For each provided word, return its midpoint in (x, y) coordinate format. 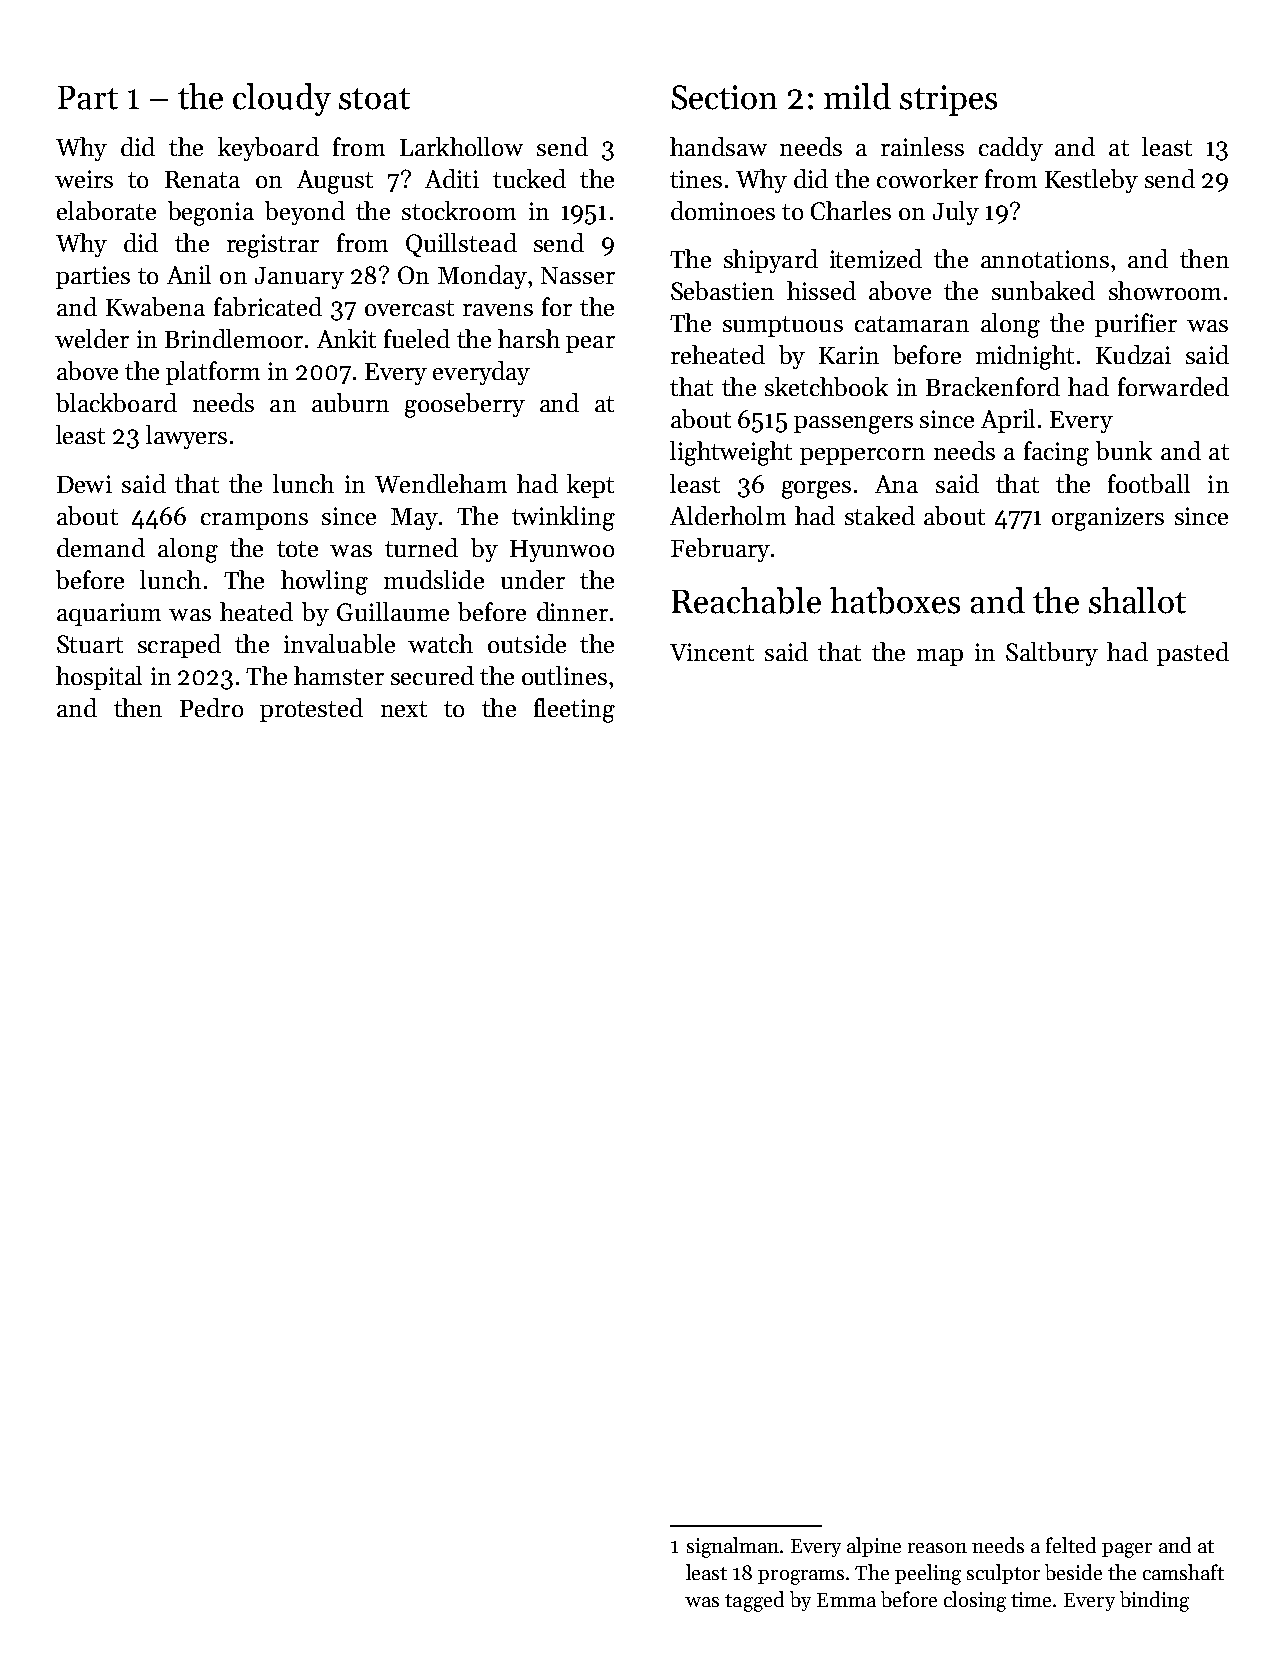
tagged (754, 1601)
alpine (874, 1547)
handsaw (718, 146)
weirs (84, 179)
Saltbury (1052, 654)
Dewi (84, 484)
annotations (1045, 259)
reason (937, 1548)
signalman (733, 1547)
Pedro (211, 707)
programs (801, 1577)
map (940, 657)
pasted (1193, 654)
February (720, 550)
